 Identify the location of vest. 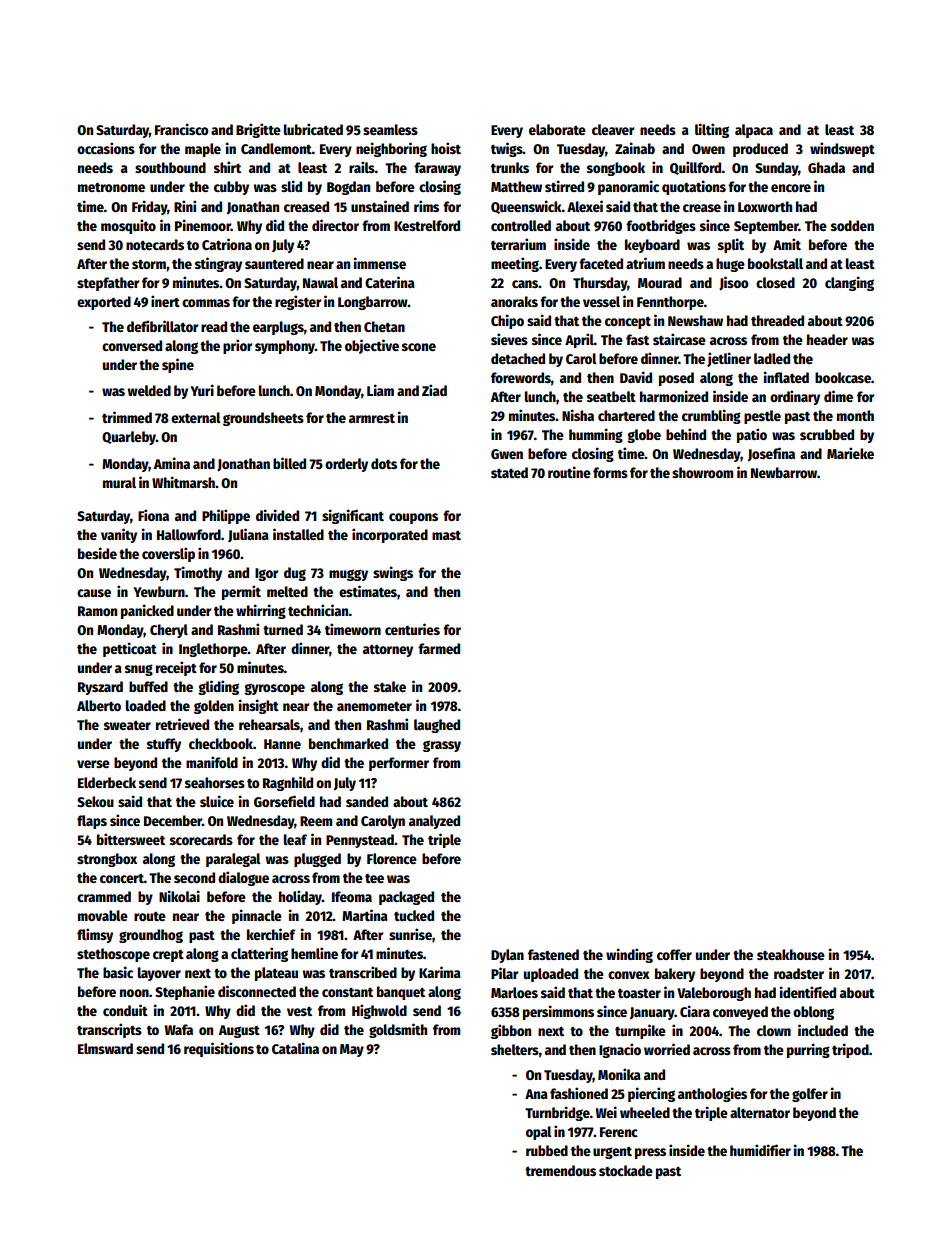
(299, 1011).
